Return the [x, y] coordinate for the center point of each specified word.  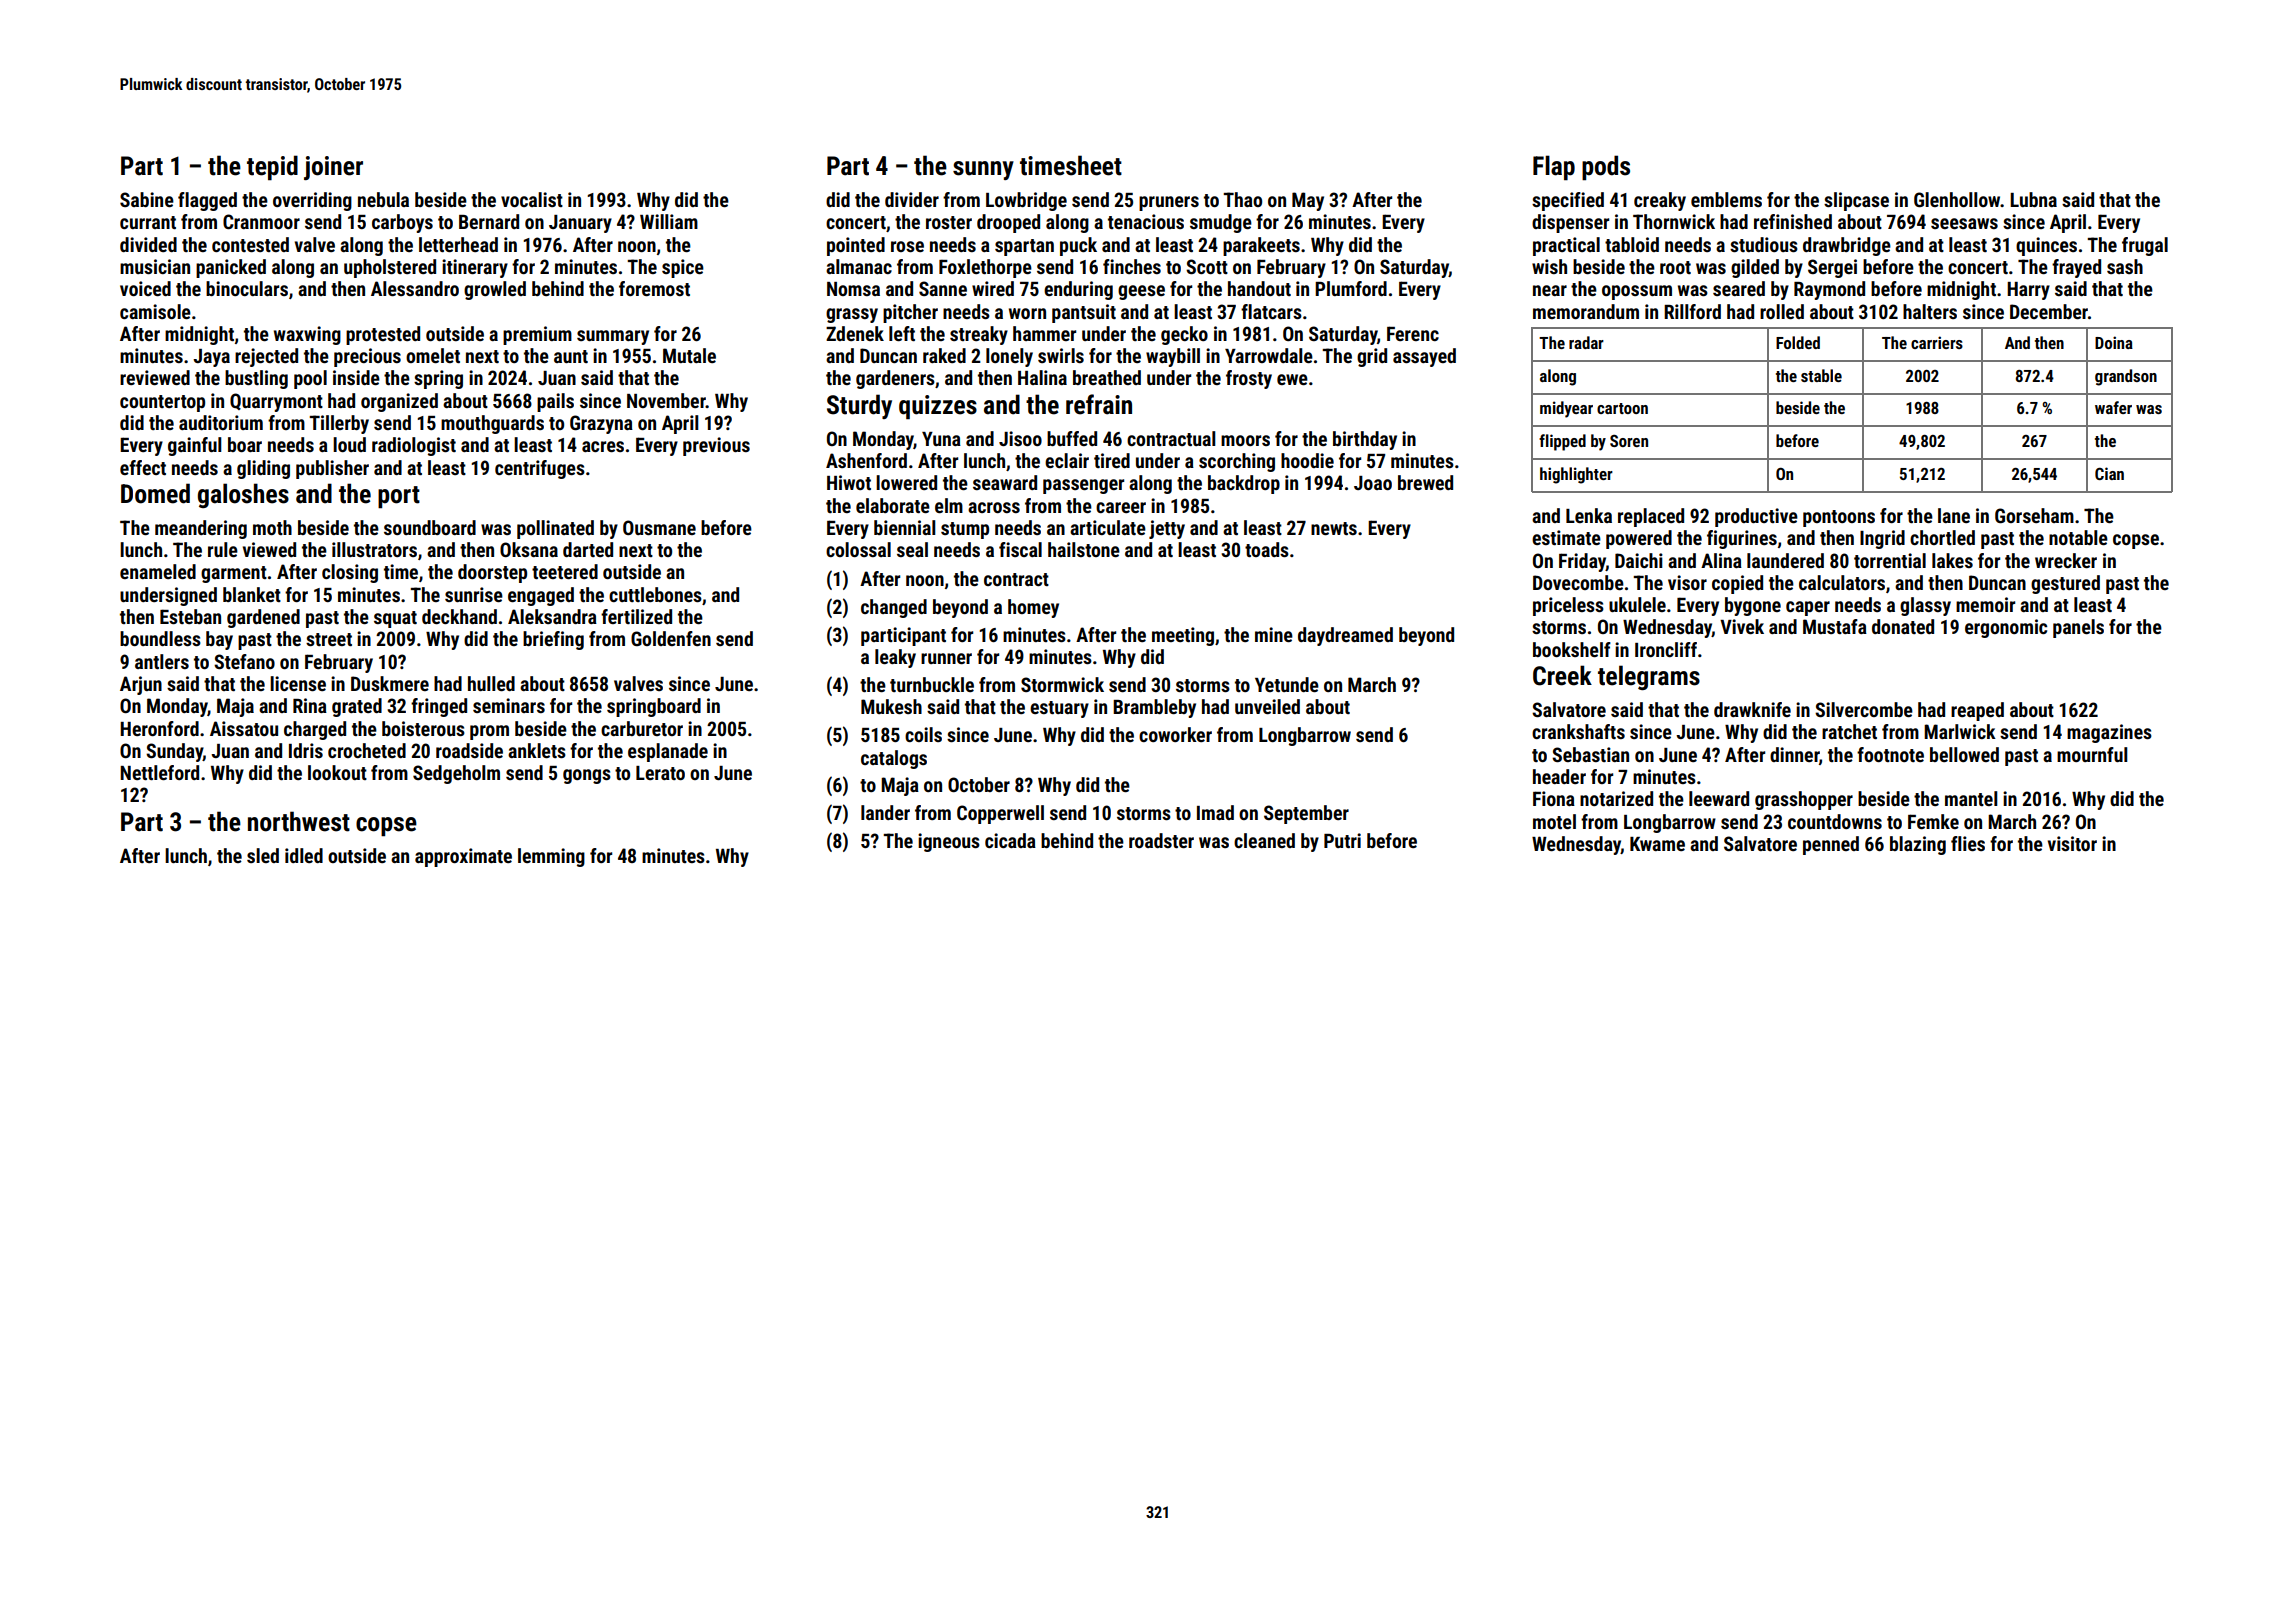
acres [603, 446]
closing [350, 573]
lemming [551, 857]
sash [2125, 266]
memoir [1985, 604]
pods [1606, 168]
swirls [1061, 355]
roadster [1161, 840]
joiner [333, 168]
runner [946, 658]
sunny [983, 170]
